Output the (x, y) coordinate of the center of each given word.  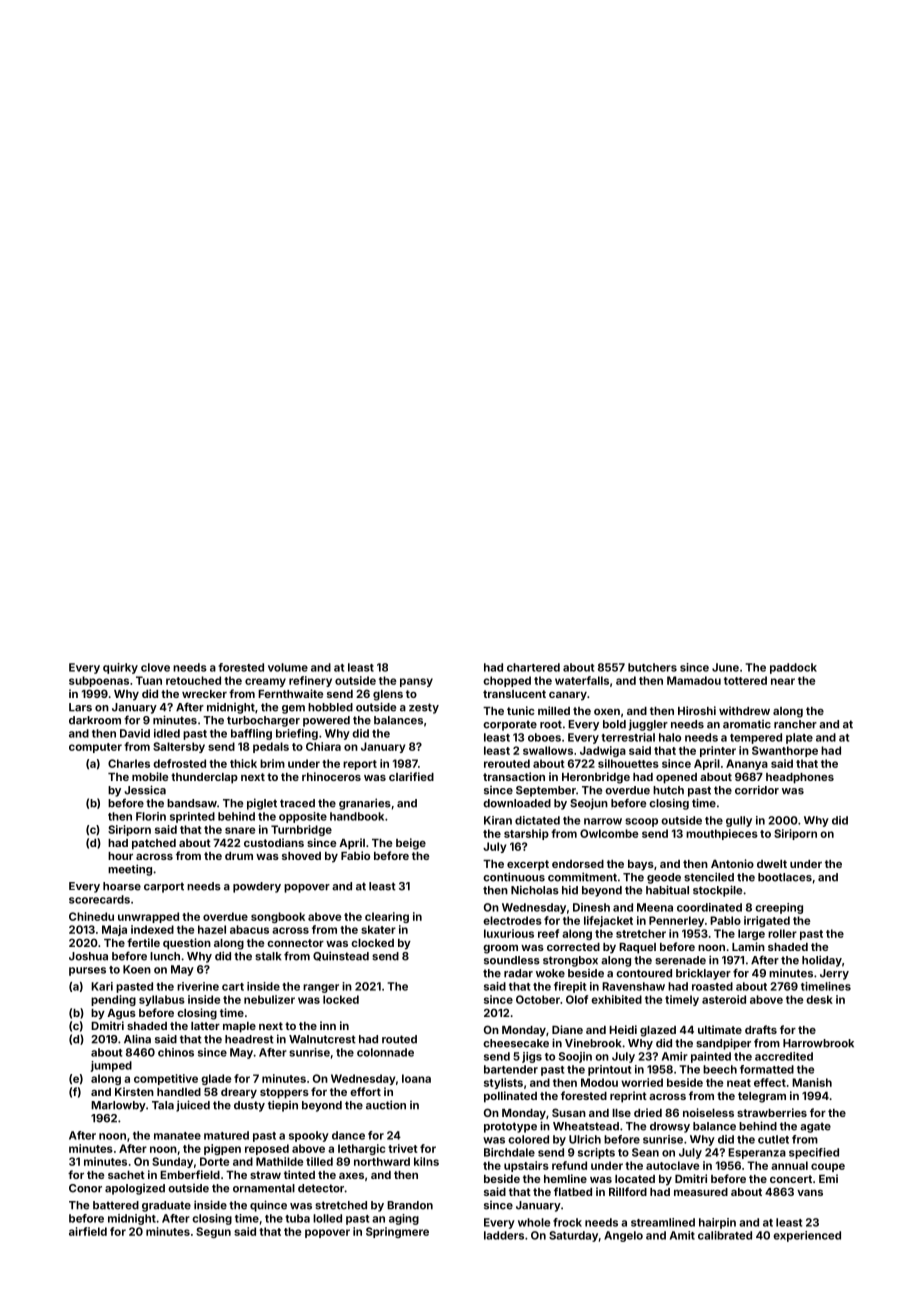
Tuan (149, 680)
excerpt (528, 865)
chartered (533, 667)
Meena (655, 907)
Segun (213, 1232)
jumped (111, 1066)
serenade (680, 960)
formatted (767, 1069)
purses (87, 971)
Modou (599, 1082)
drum (239, 856)
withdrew (744, 710)
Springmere (397, 1232)
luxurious (509, 933)
